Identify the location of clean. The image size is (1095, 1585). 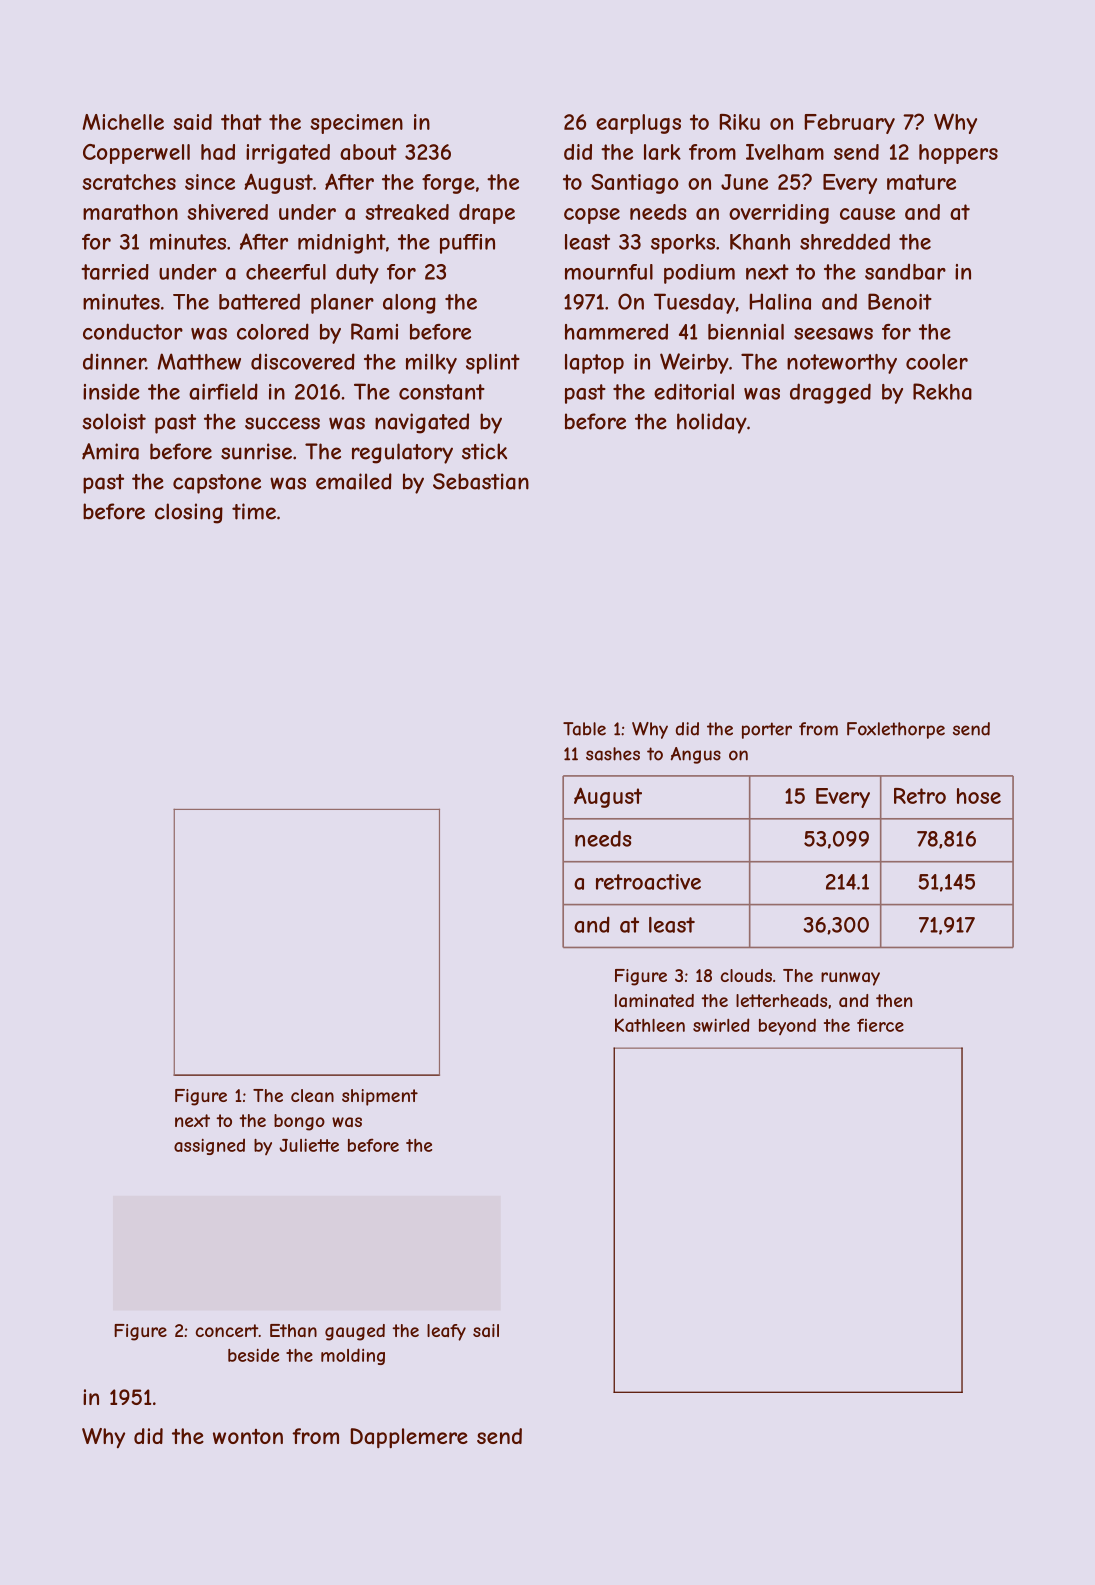
(312, 1095).
